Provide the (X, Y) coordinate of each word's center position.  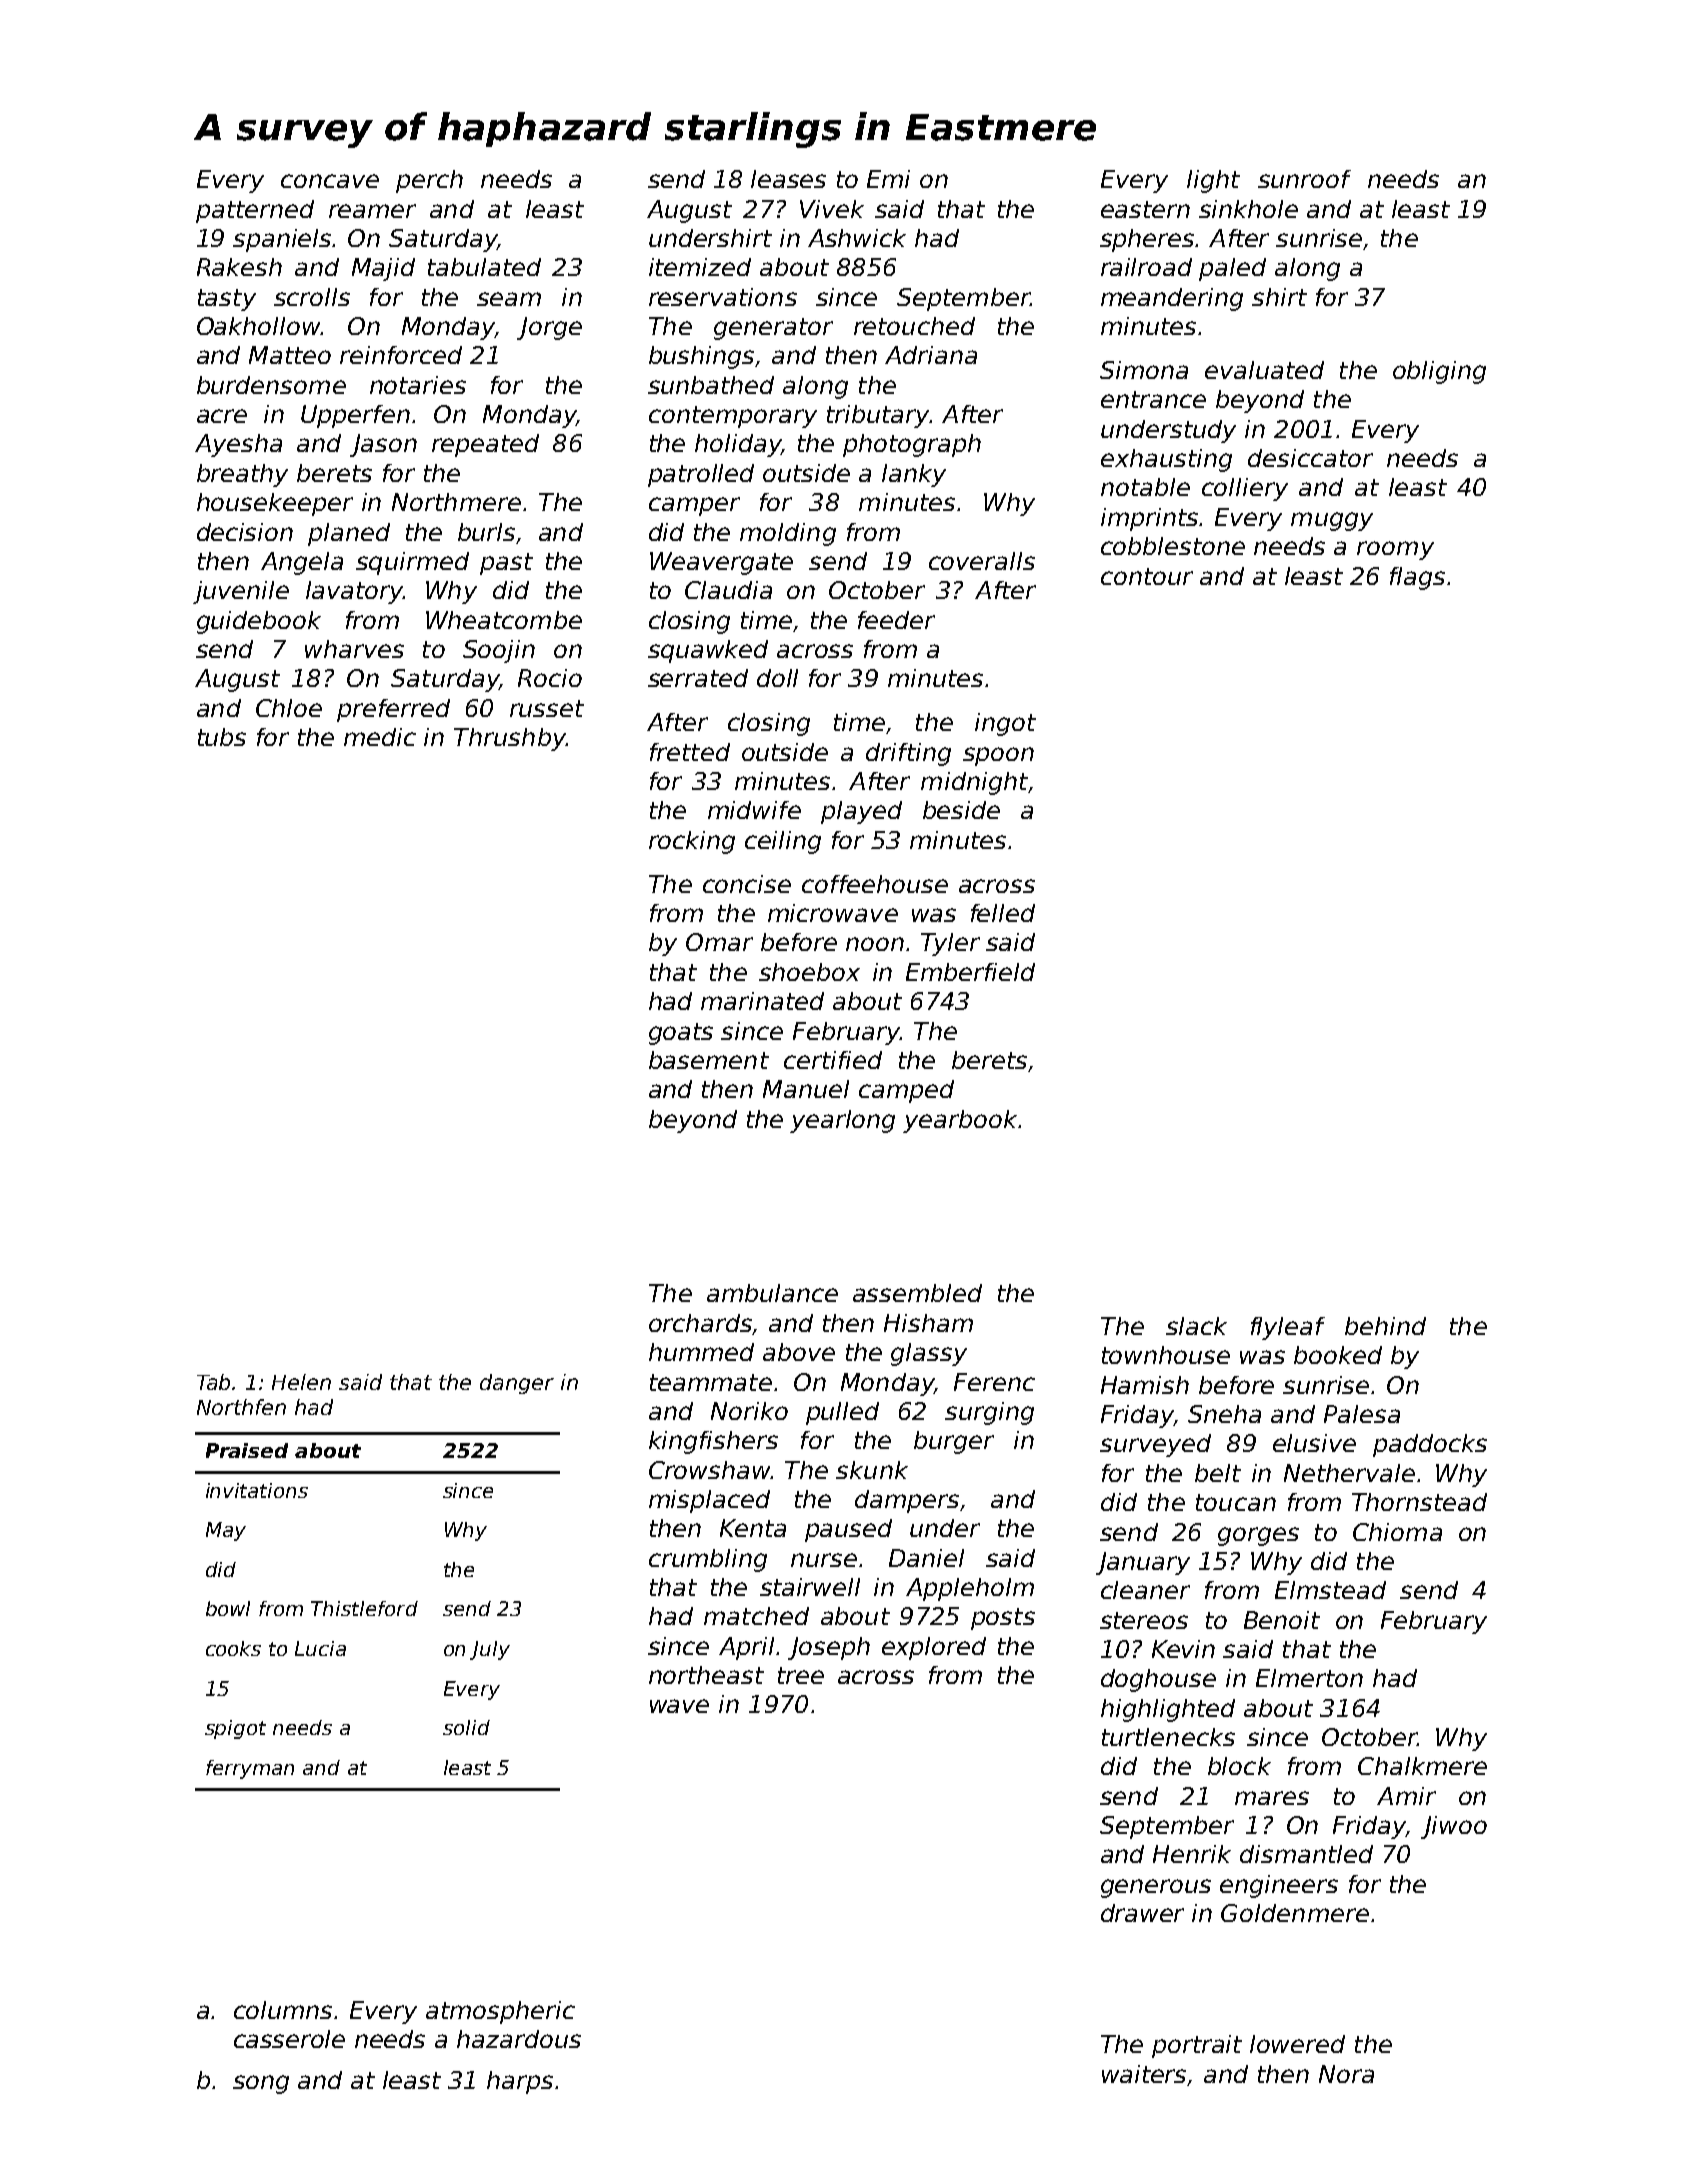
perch (429, 181)
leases (788, 179)
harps (520, 2082)
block (1239, 1766)
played (861, 812)
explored (934, 1648)
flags (1417, 578)
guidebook (259, 622)
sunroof (1304, 179)
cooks (233, 1648)
